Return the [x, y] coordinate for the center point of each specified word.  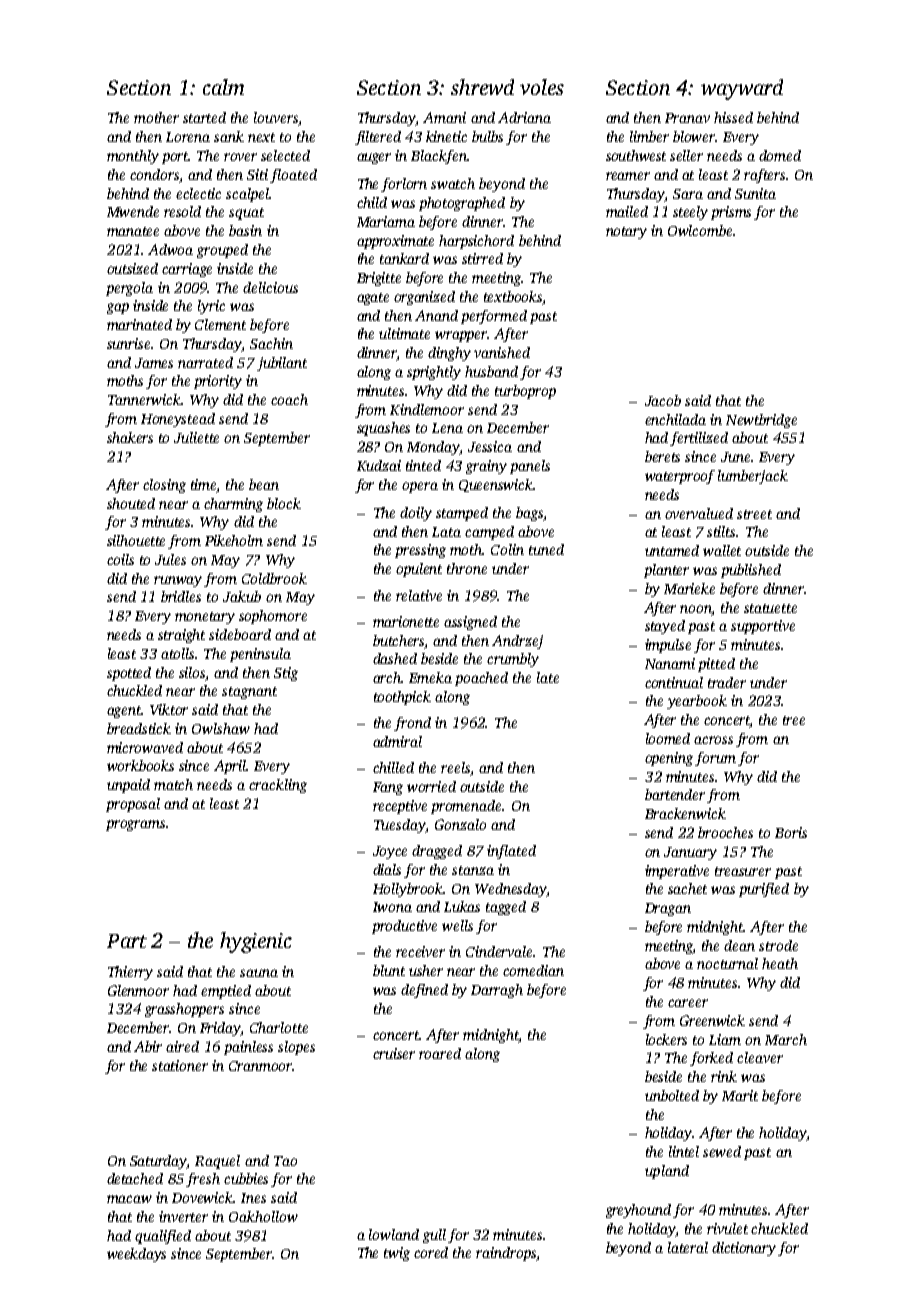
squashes [383, 429]
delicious [270, 287]
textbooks [513, 298]
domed [780, 155]
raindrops [506, 1254]
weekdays [136, 1255]
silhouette [136, 540]
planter [666, 571]
